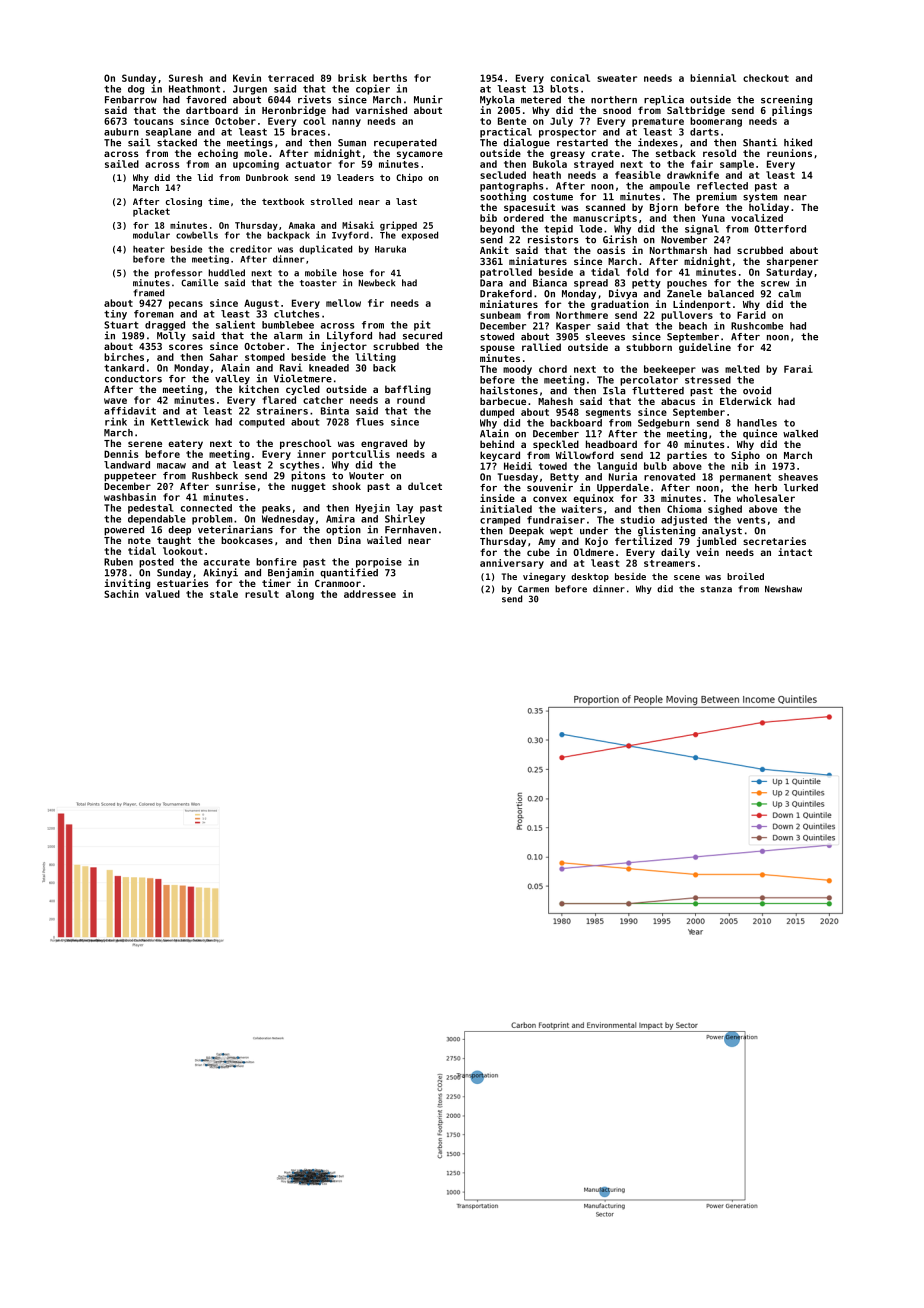 This screenshot has width=924, height=1308. What do you see at coordinates (224, 594) in the screenshot?
I see `stale` at bounding box center [224, 594].
